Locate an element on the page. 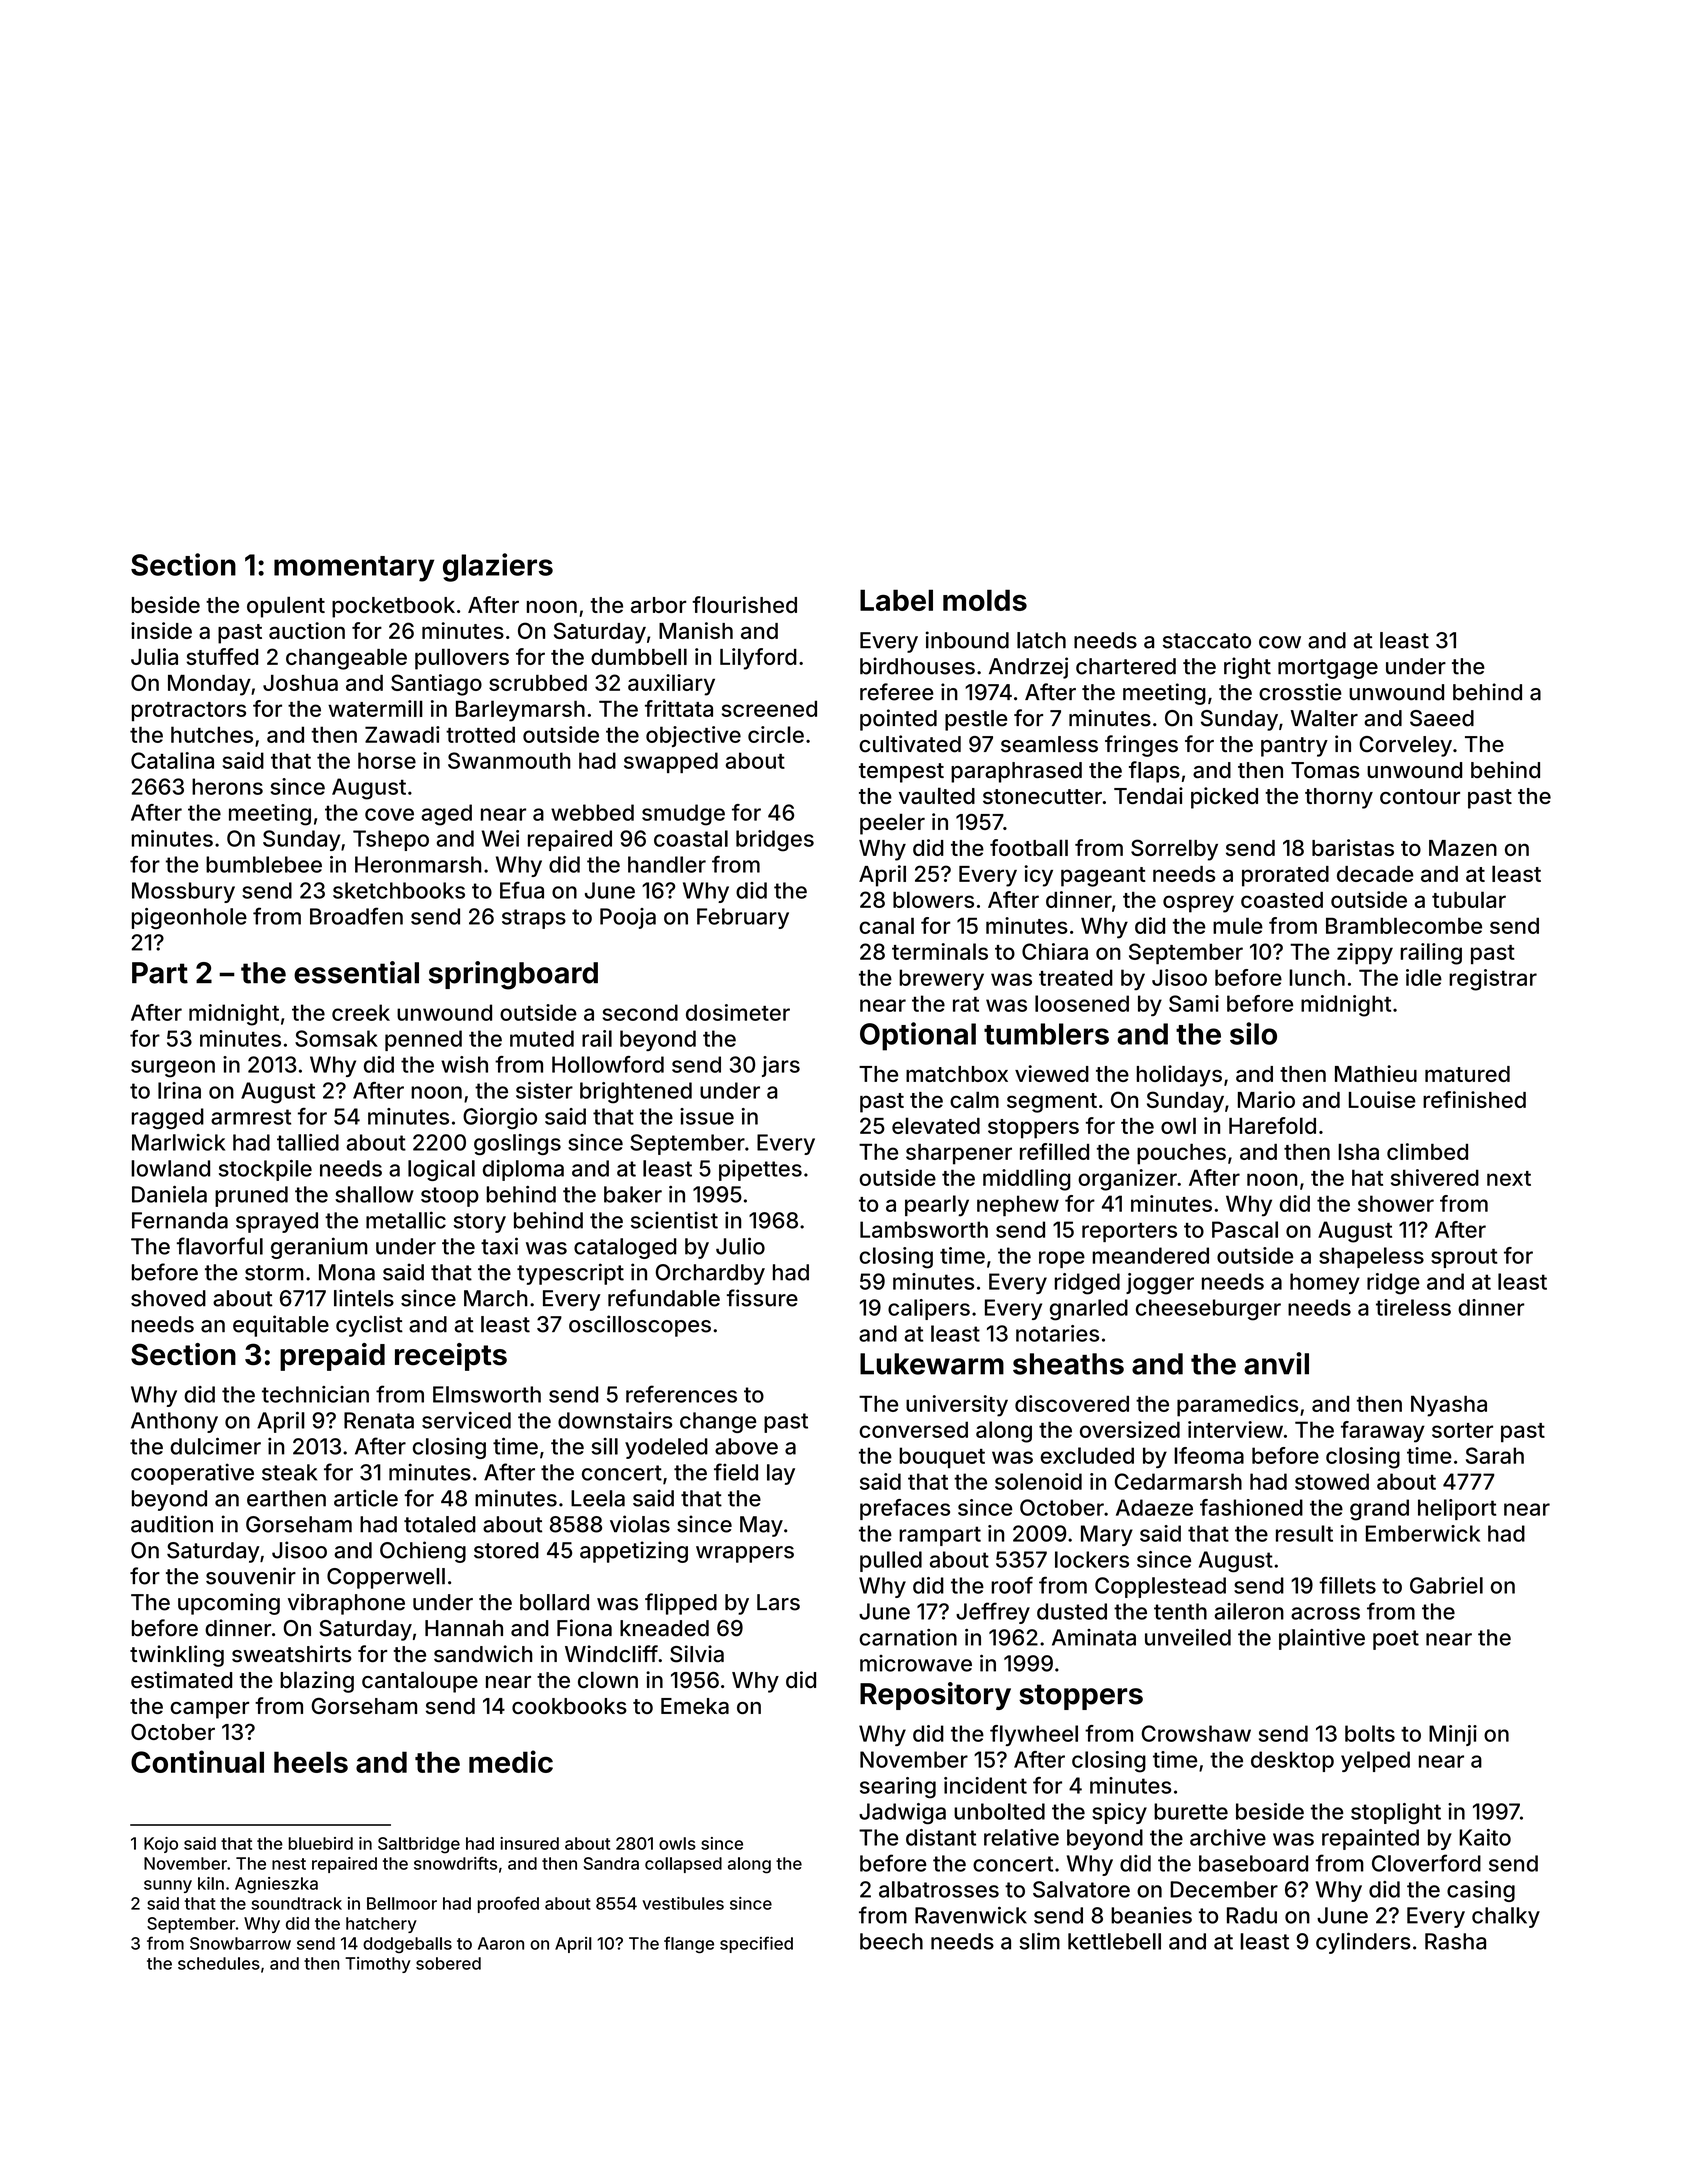  Kojo is located at coordinates (161, 1845).
